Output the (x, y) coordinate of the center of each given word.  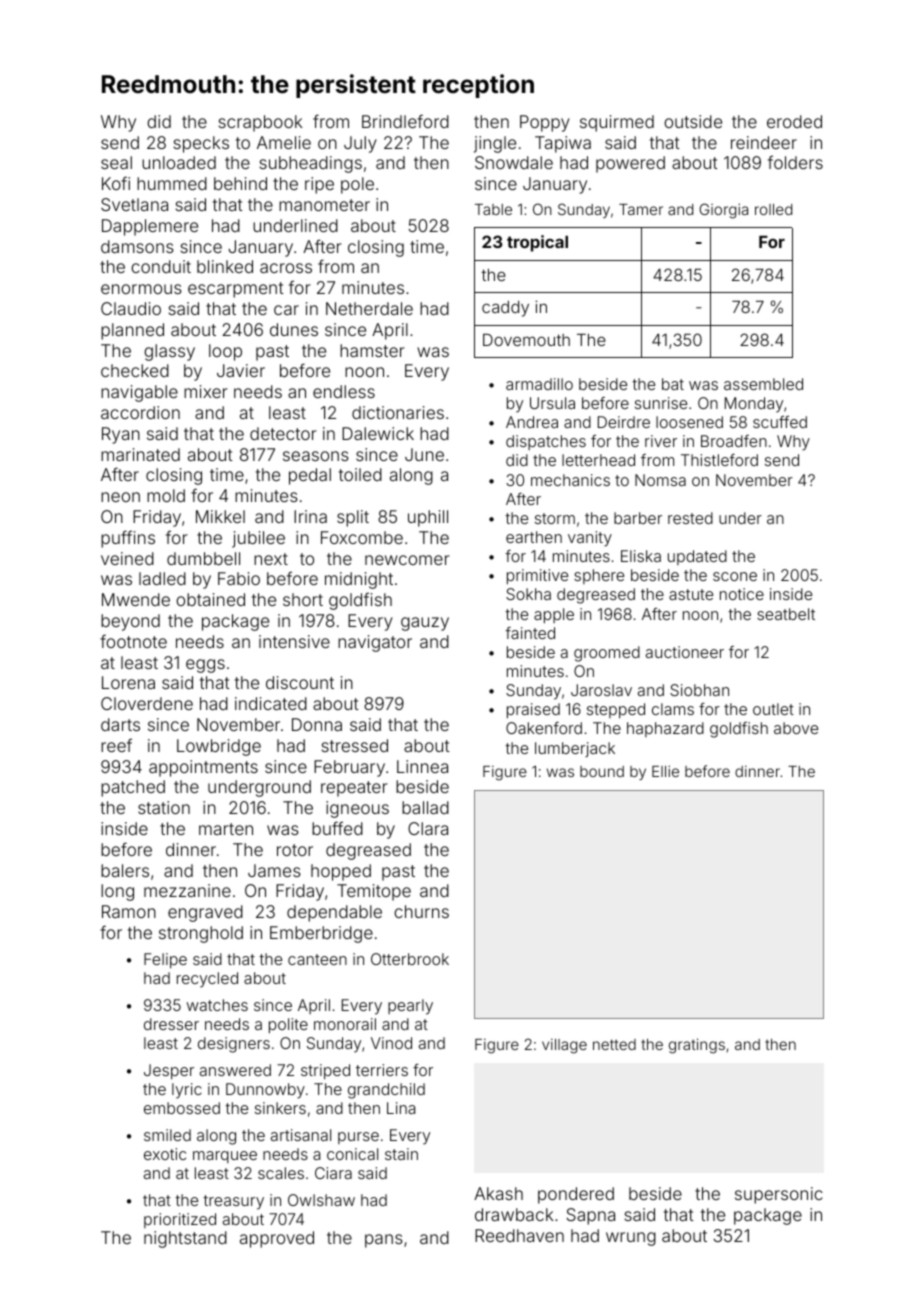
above (796, 728)
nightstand (185, 1239)
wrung (631, 1239)
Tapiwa (563, 144)
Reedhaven (519, 1235)
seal (116, 162)
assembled (763, 384)
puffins (128, 539)
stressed (355, 745)
